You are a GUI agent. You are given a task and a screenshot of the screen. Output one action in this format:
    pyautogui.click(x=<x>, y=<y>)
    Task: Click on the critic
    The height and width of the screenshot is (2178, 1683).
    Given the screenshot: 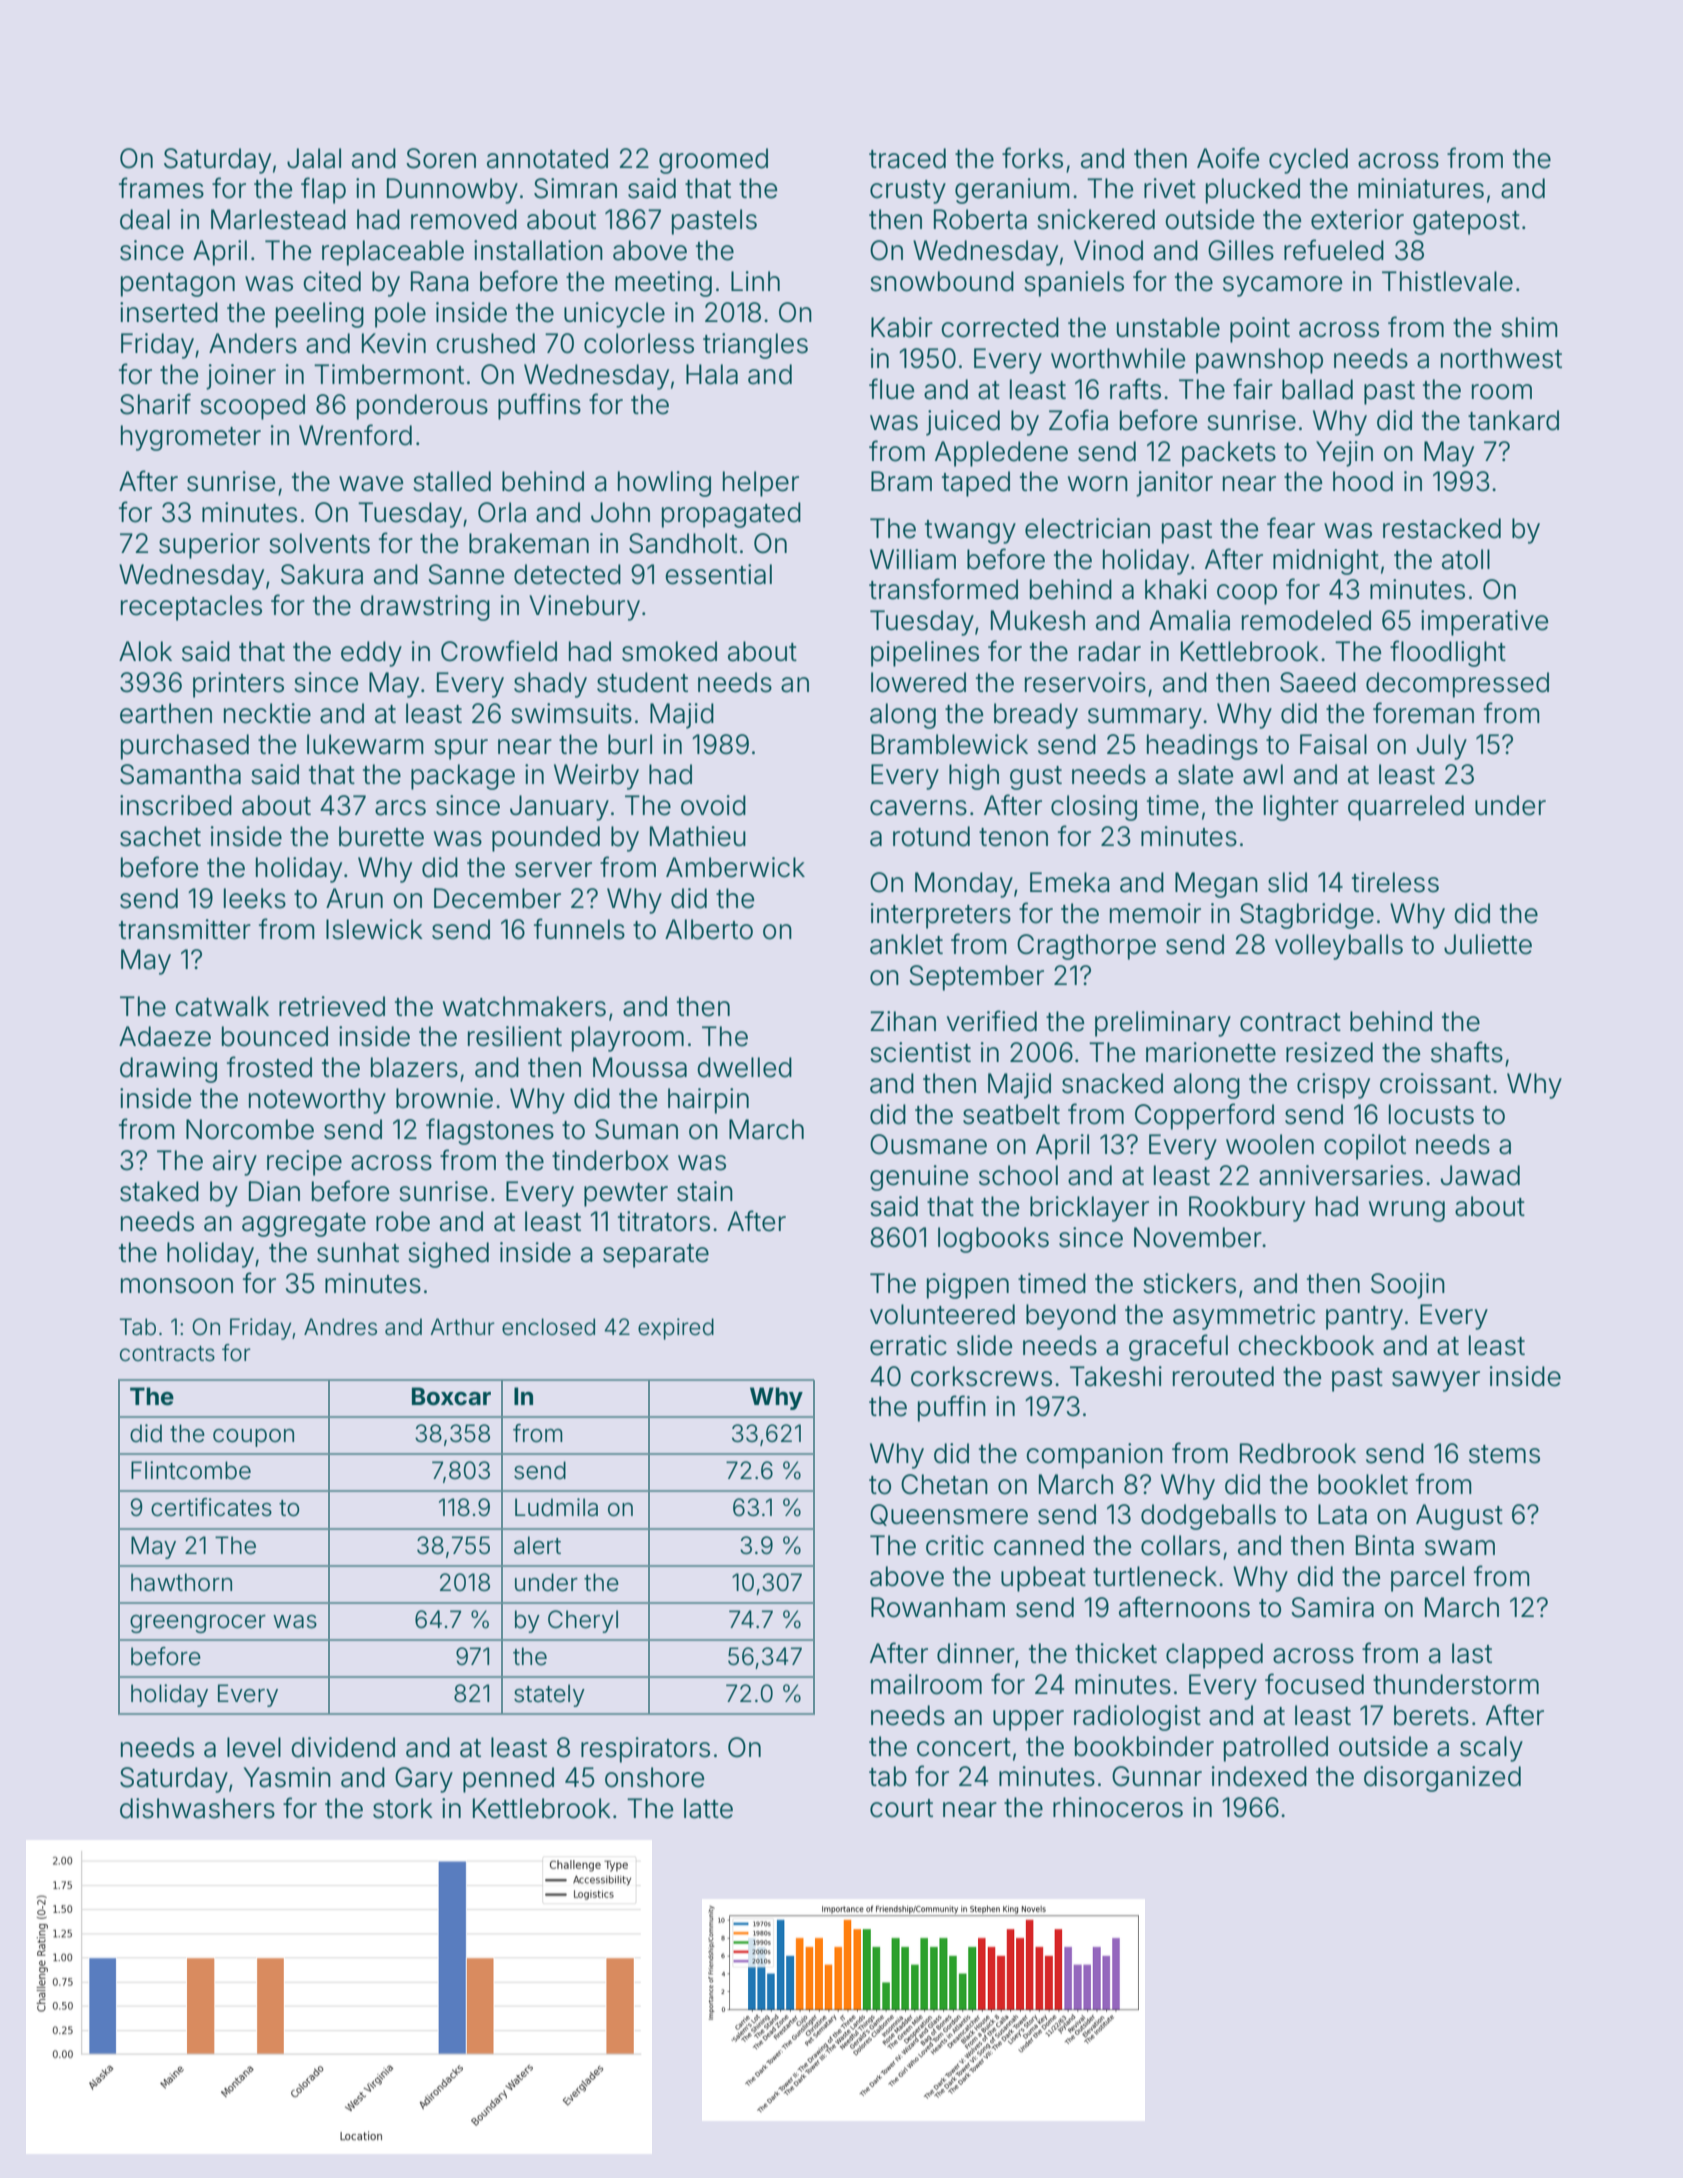 What is the action you would take?
    pyautogui.click(x=955, y=1545)
